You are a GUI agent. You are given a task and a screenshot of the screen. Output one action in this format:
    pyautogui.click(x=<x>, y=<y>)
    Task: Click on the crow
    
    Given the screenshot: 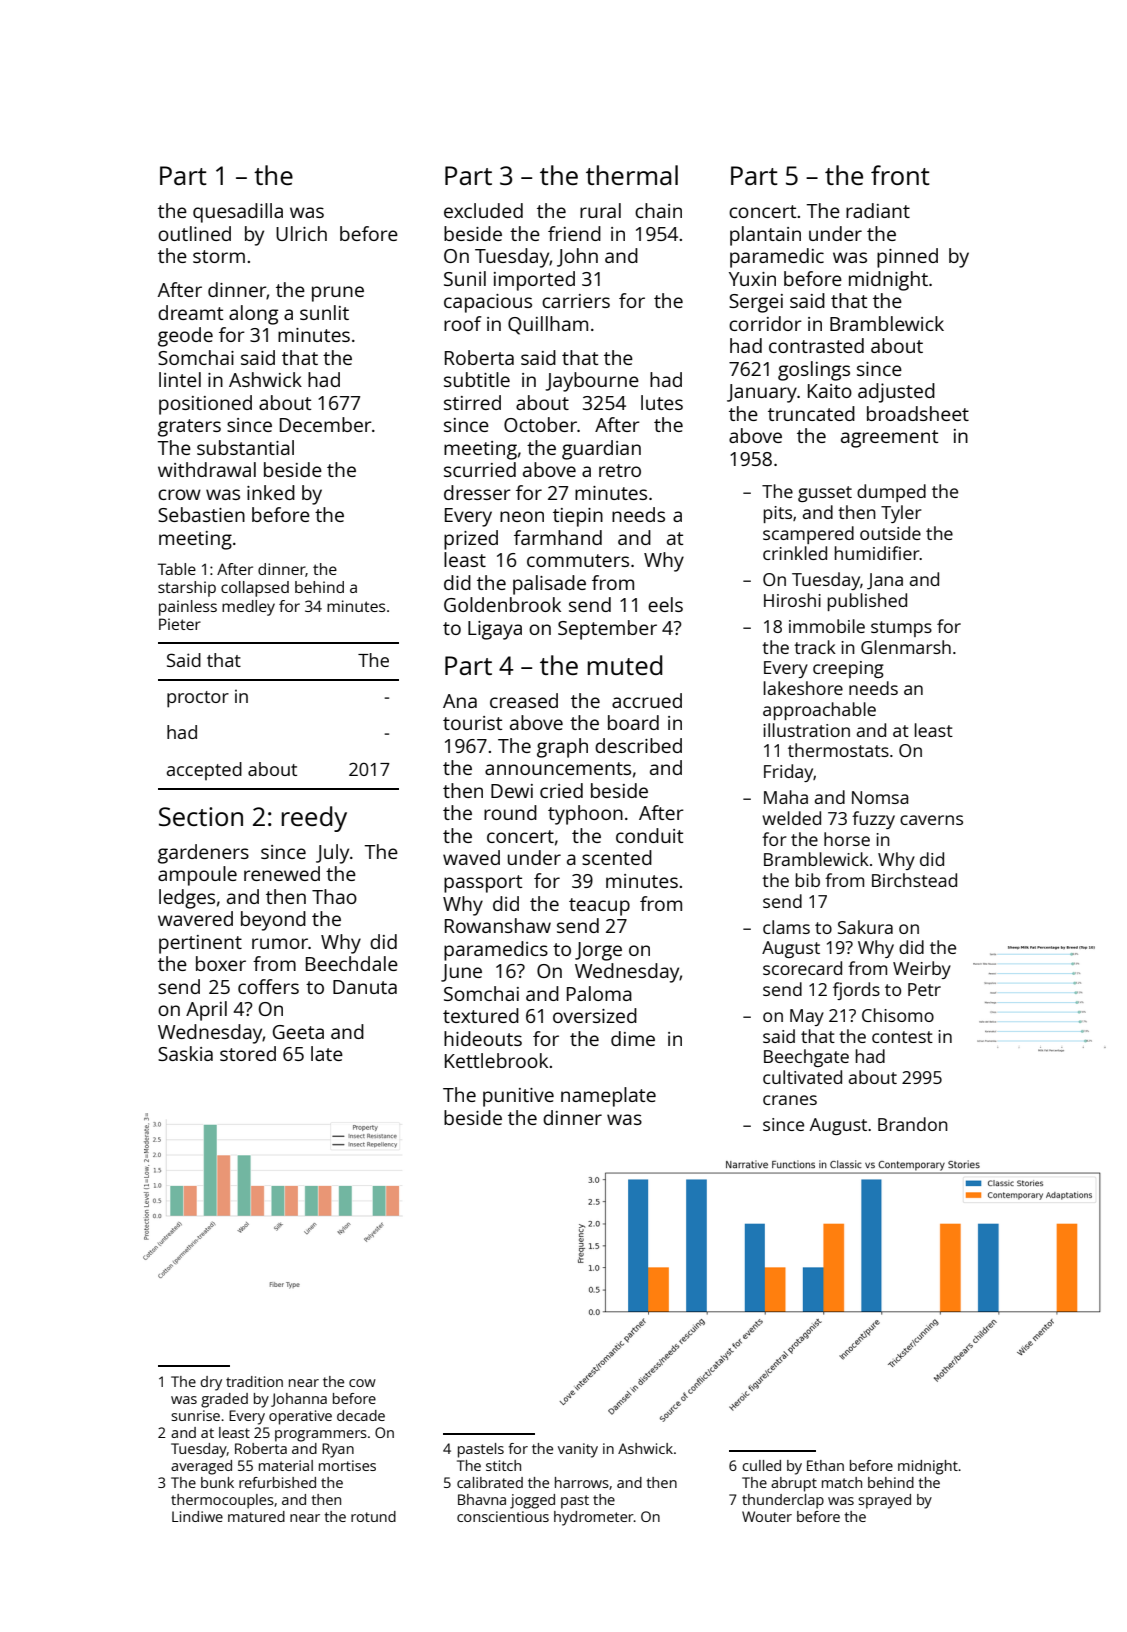 What is the action you would take?
    pyautogui.click(x=179, y=494)
